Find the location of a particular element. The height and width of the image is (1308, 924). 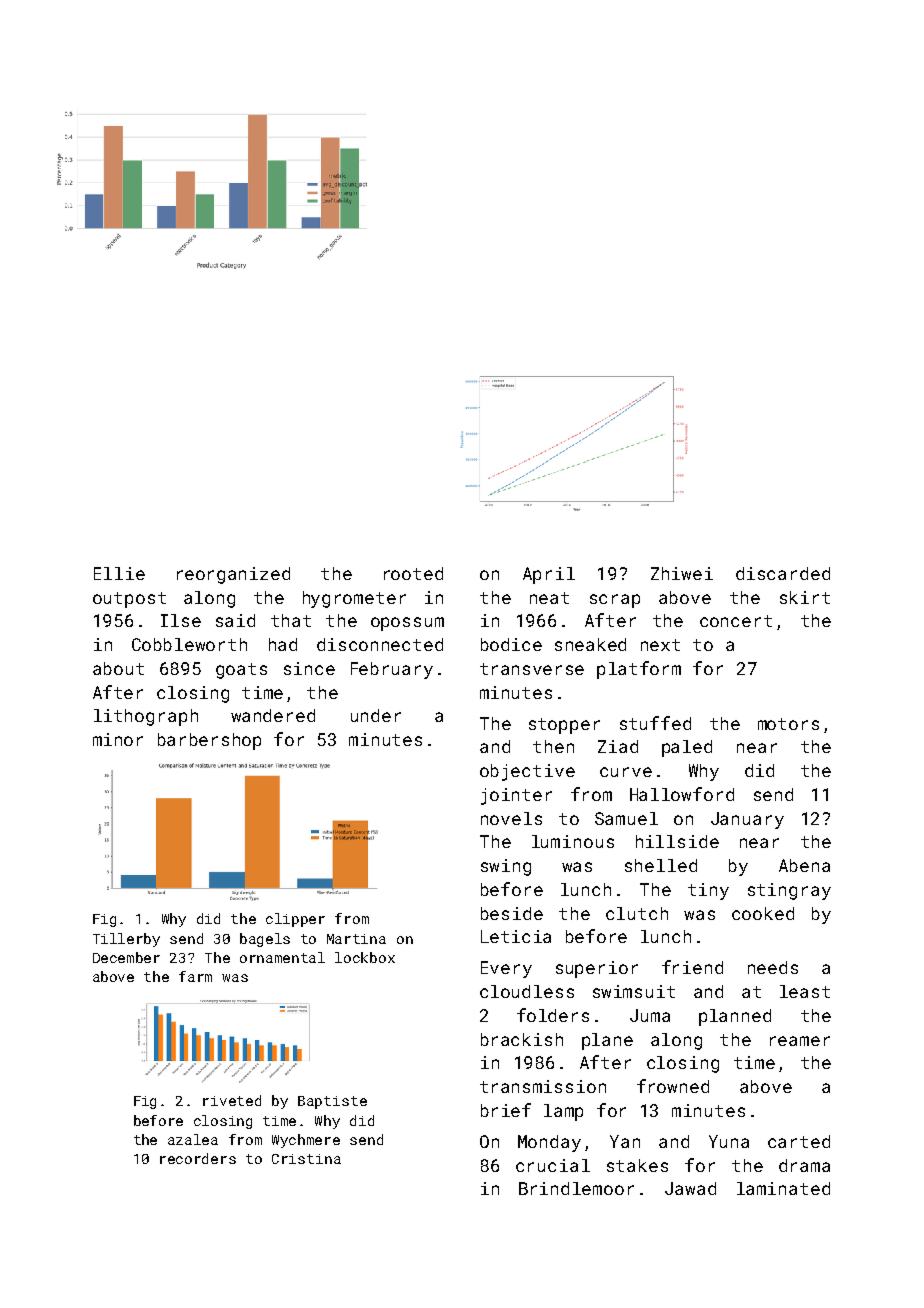

riveted is located at coordinates (232, 1100).
